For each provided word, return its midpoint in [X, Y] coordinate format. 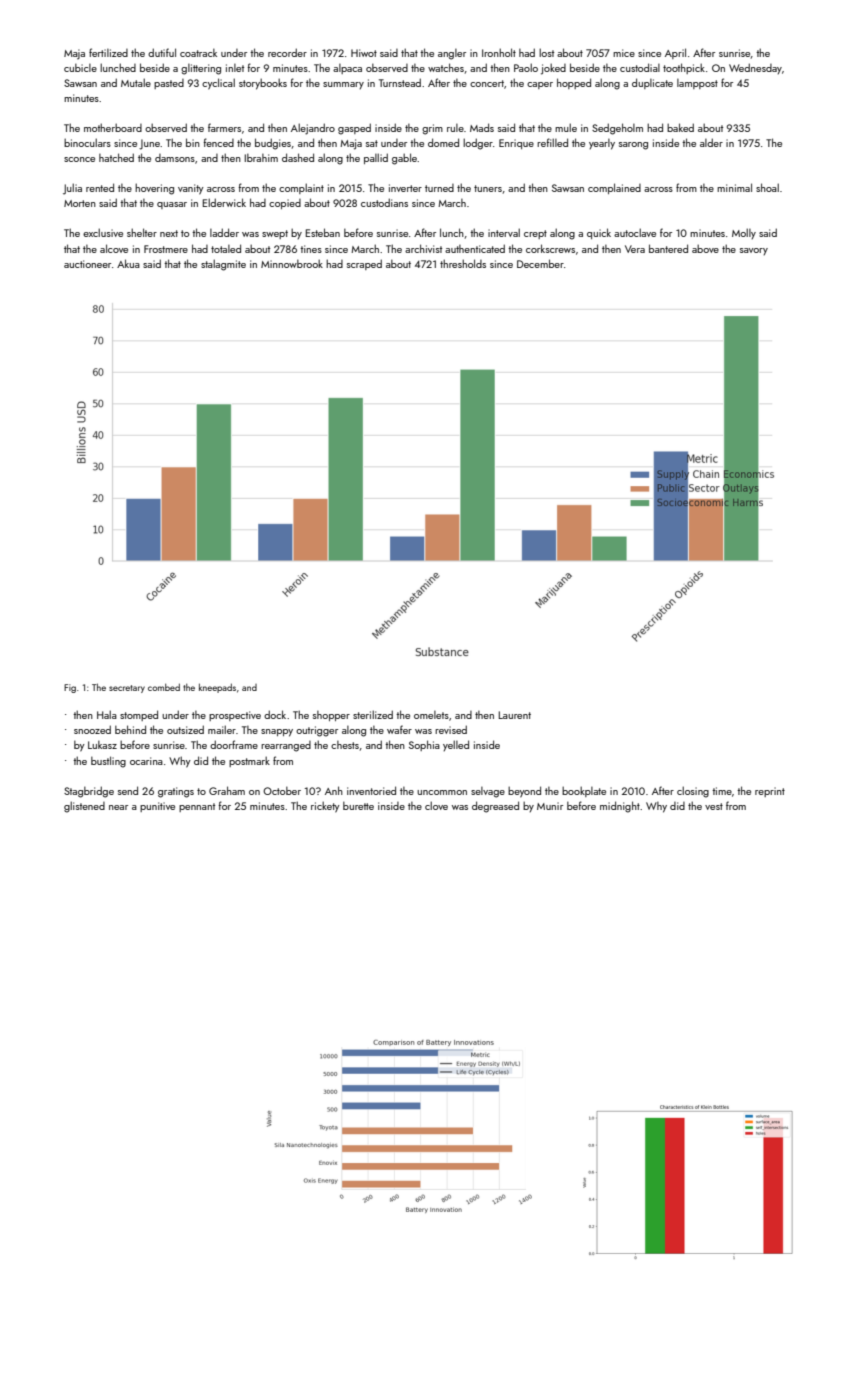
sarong [633, 146]
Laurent [515, 715]
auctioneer [87, 264]
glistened [84, 807]
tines [311, 249]
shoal [767, 187]
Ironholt [499, 52]
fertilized [108, 52]
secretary [127, 689]
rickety [325, 807]
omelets [431, 715]
